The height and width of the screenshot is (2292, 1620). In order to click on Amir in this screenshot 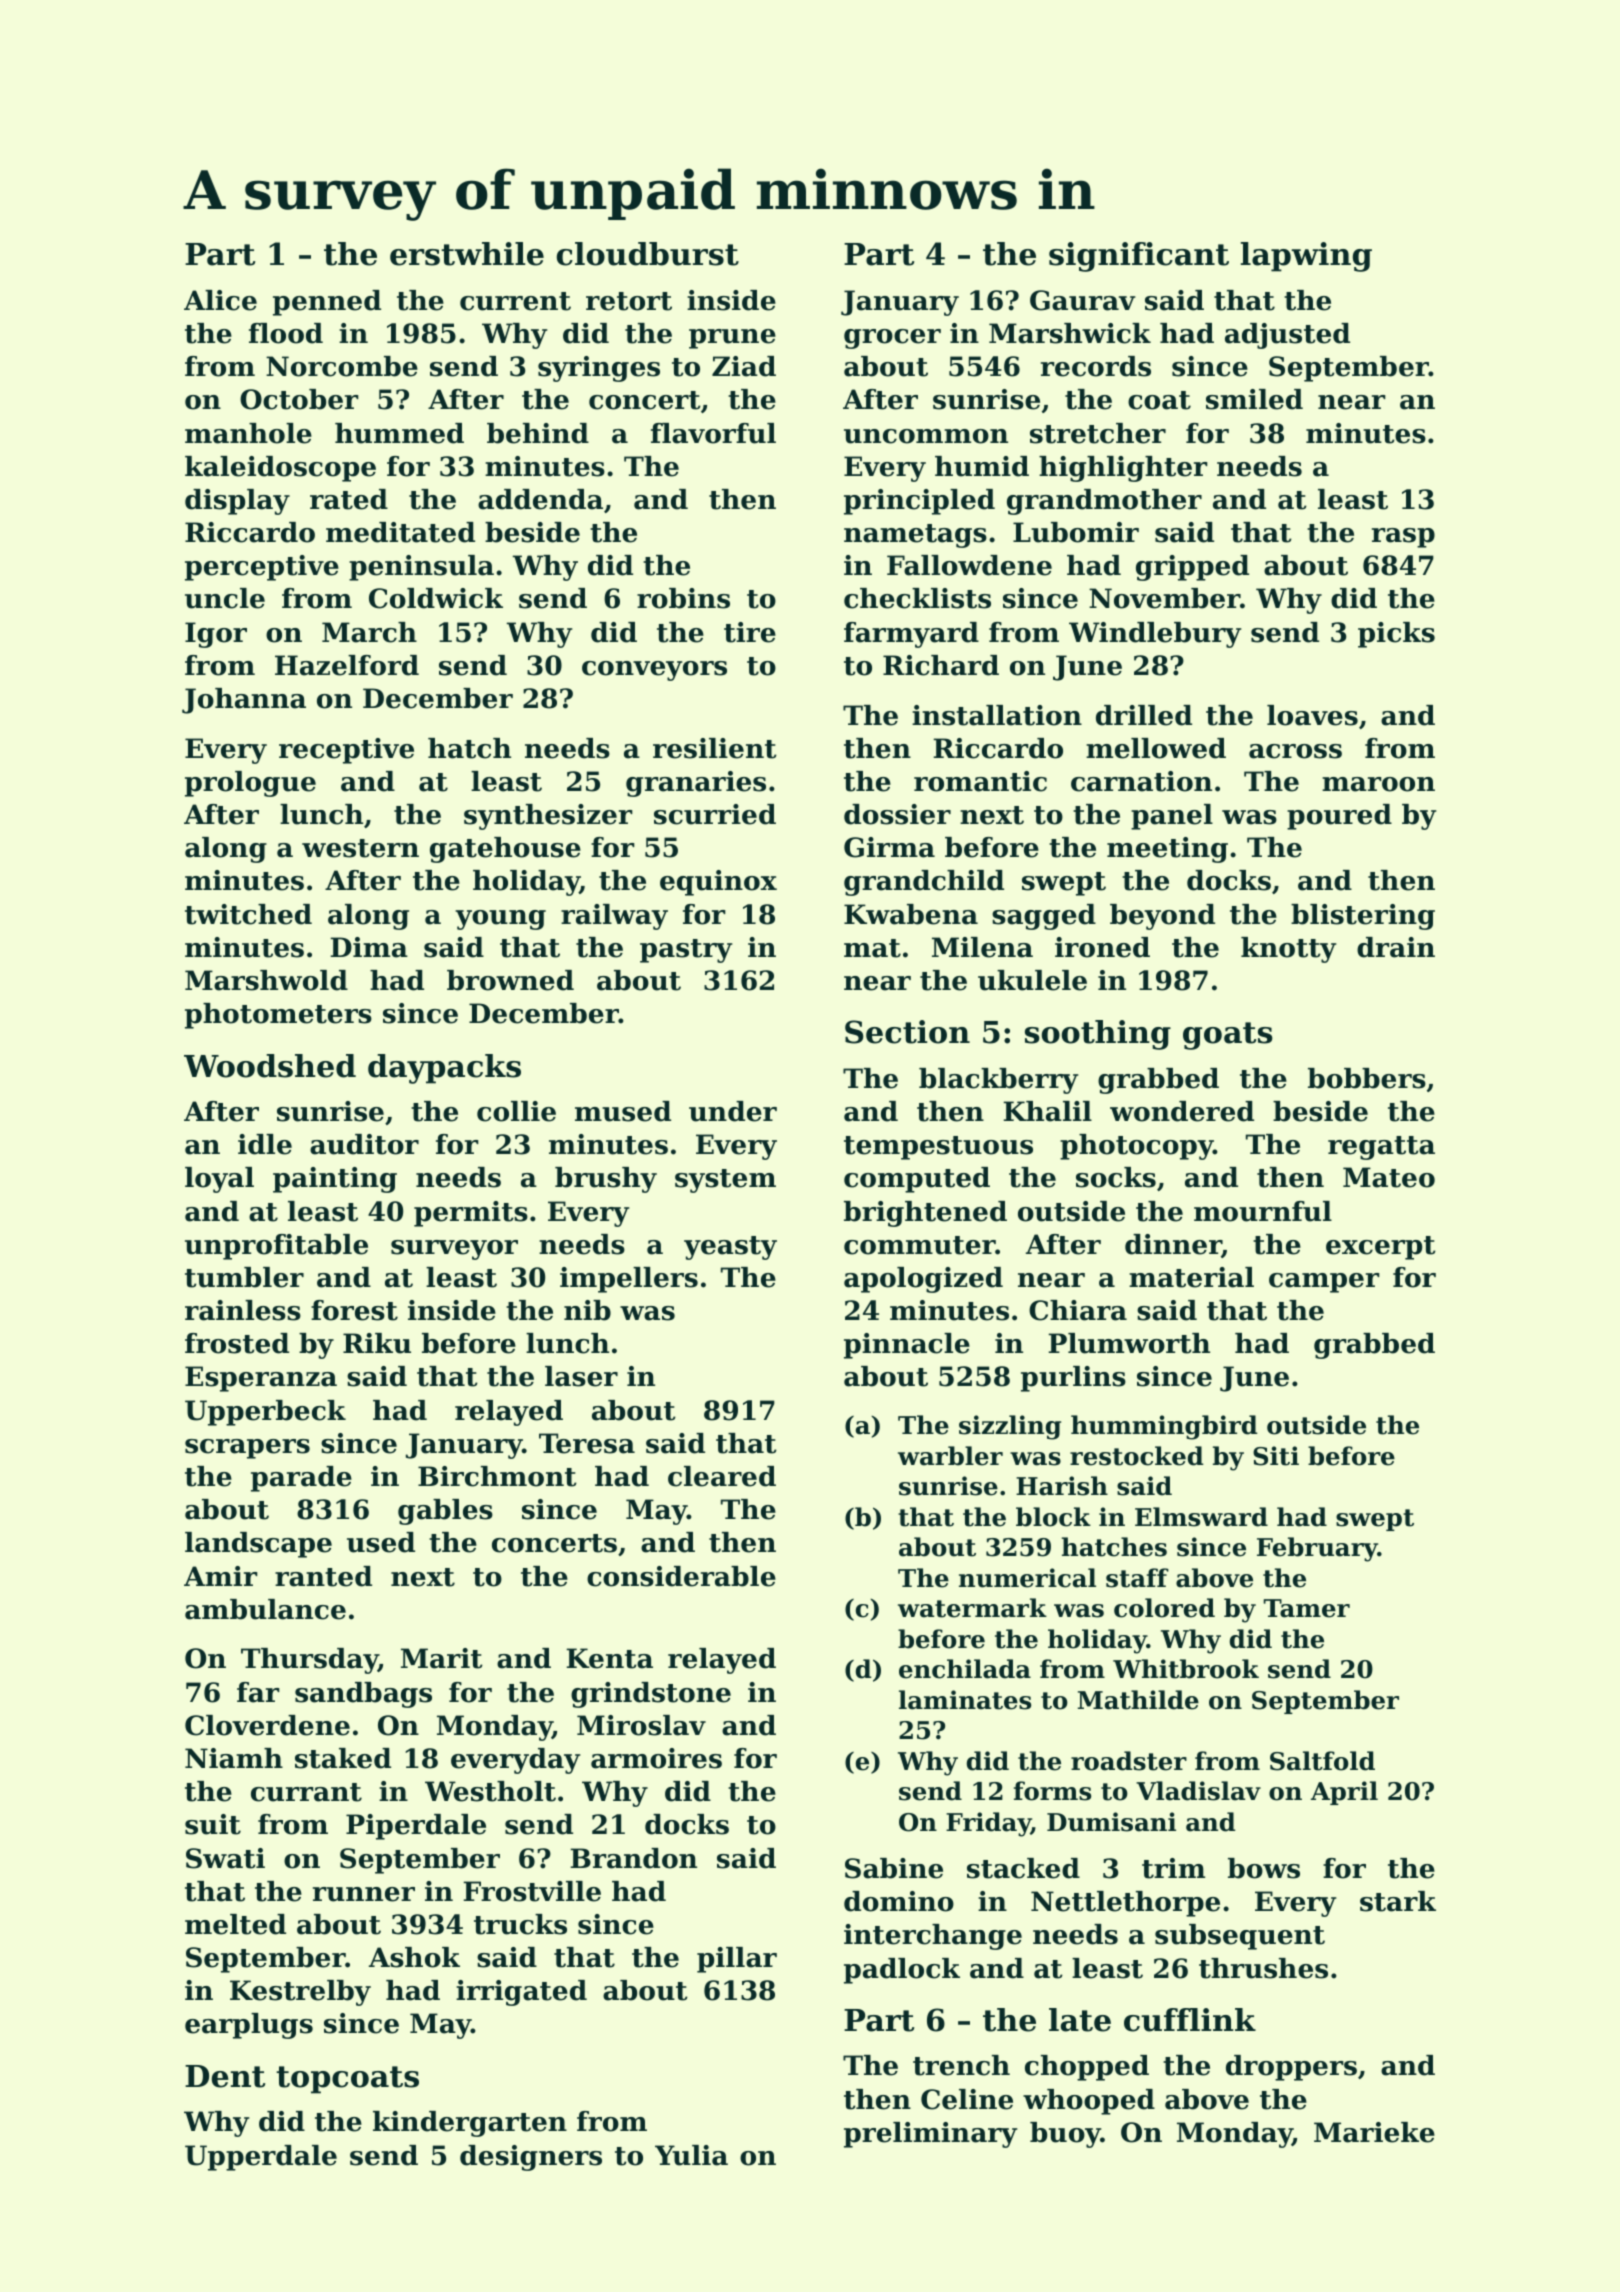, I will do `click(221, 1576)`.
